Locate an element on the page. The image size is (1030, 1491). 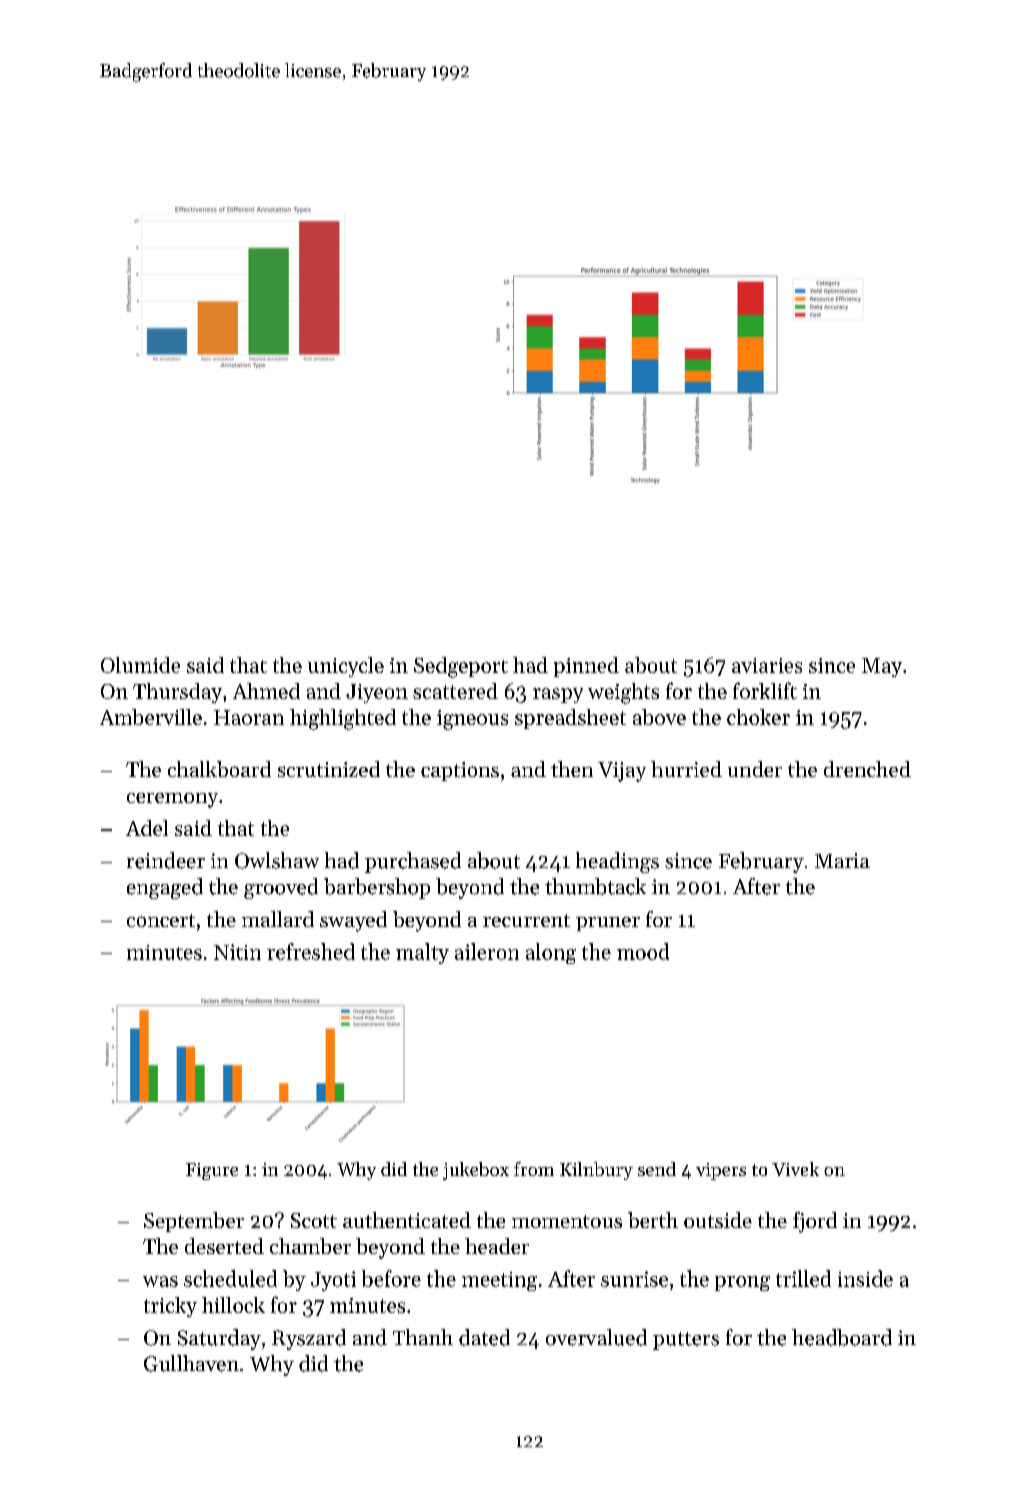
unicycle is located at coordinates (346, 667).
